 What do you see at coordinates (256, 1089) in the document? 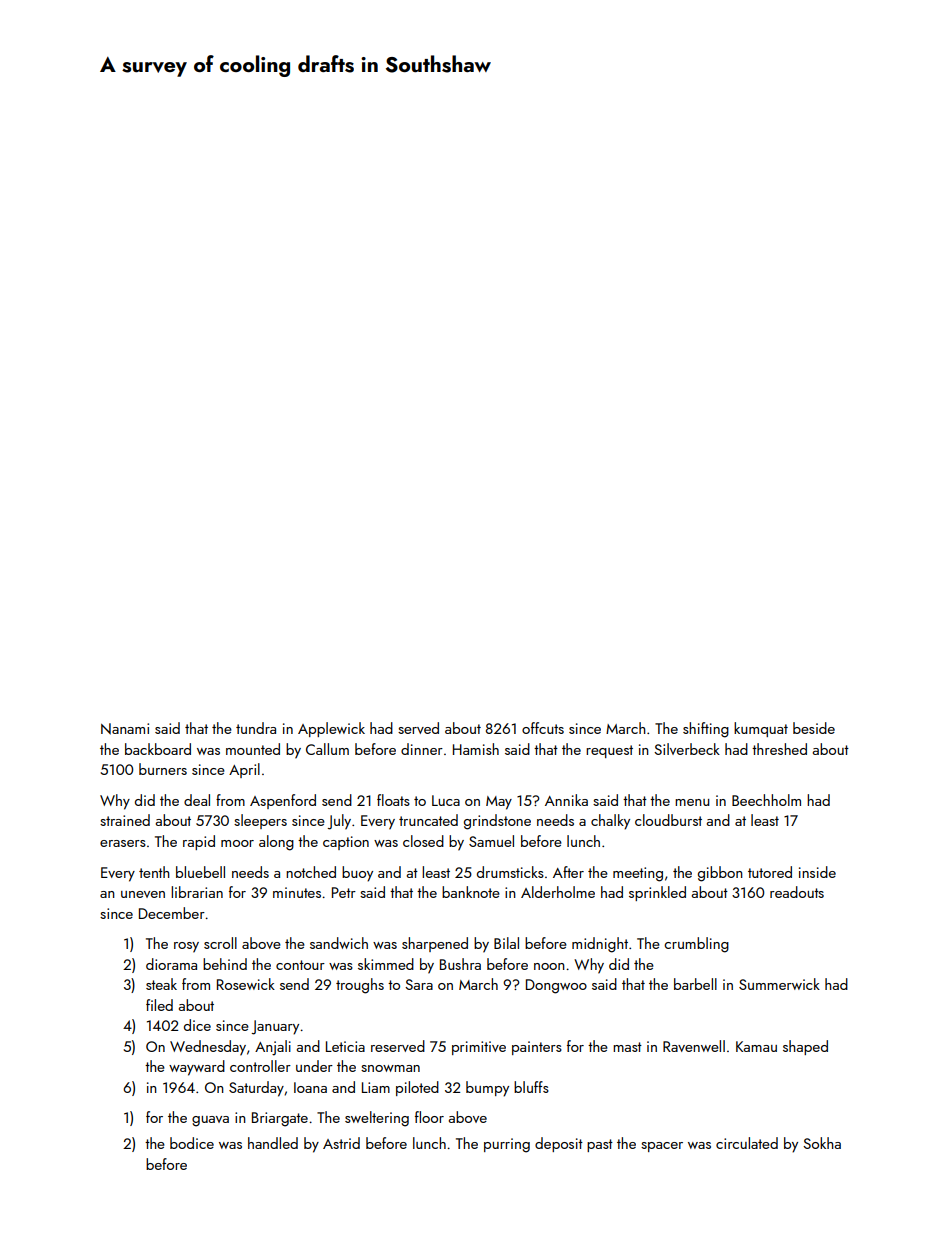
I see `Saturday` at bounding box center [256, 1089].
